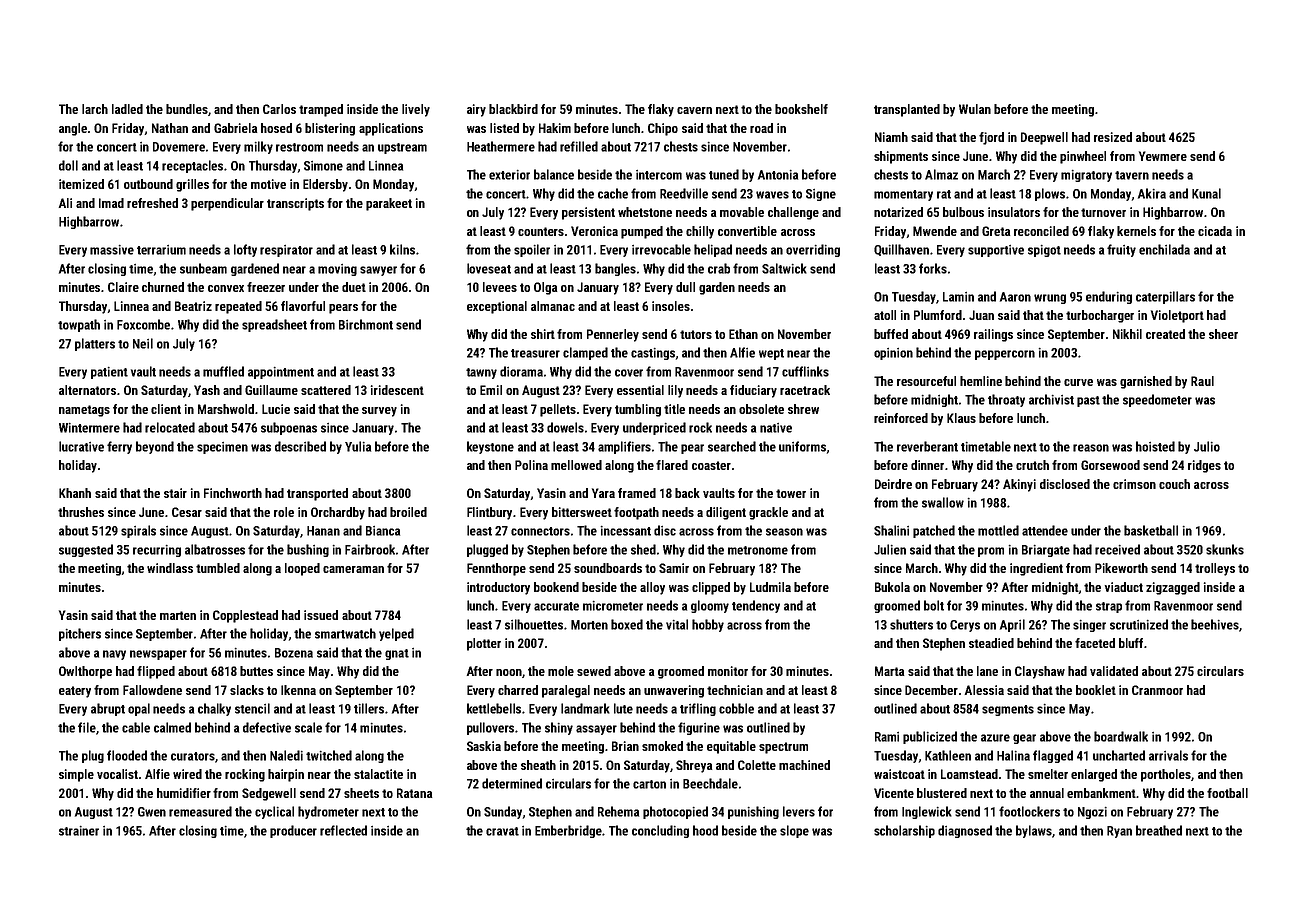  What do you see at coordinates (95, 109) in the document?
I see `larch` at bounding box center [95, 109].
